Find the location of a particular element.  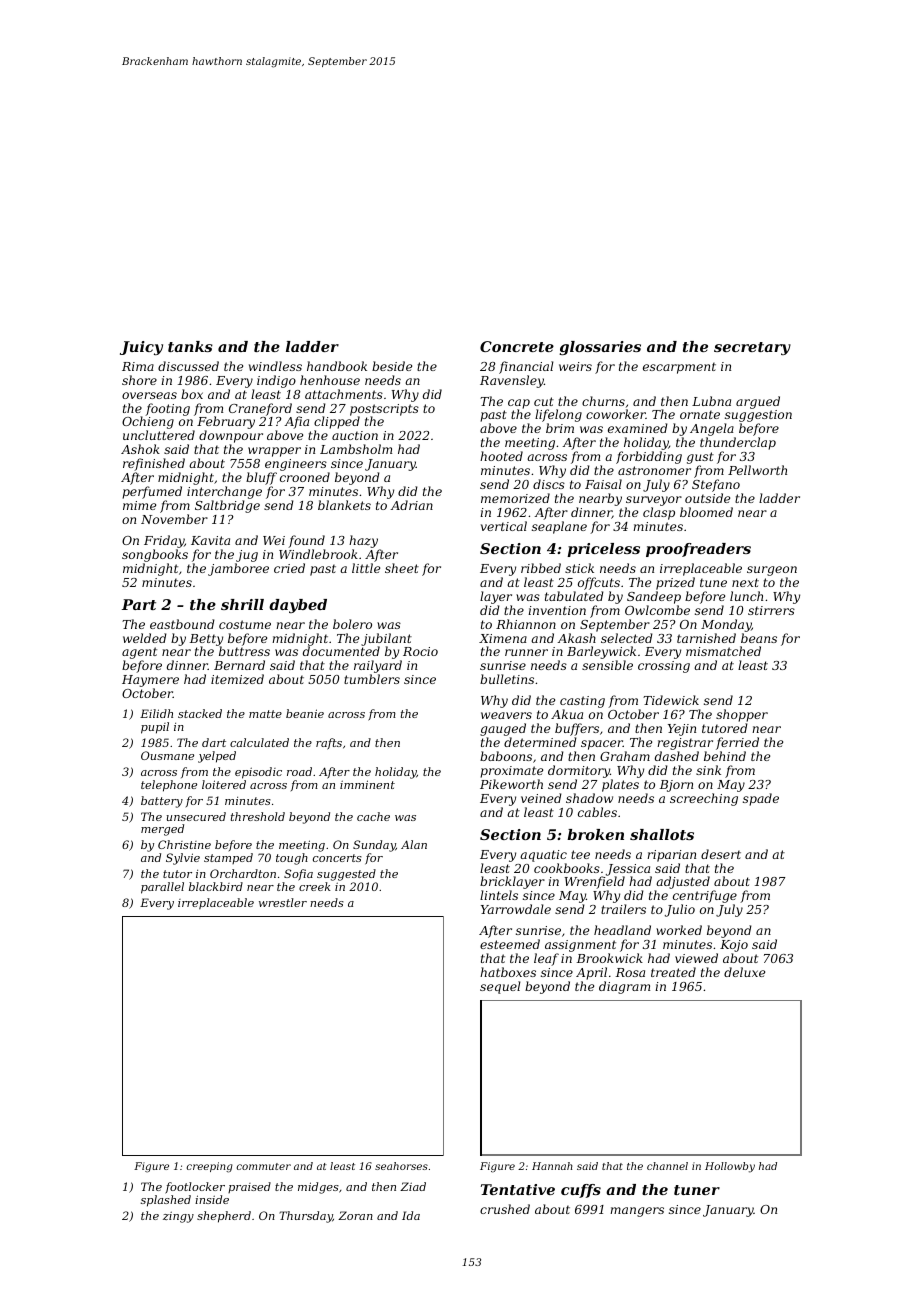

shallots is located at coordinates (662, 834).
